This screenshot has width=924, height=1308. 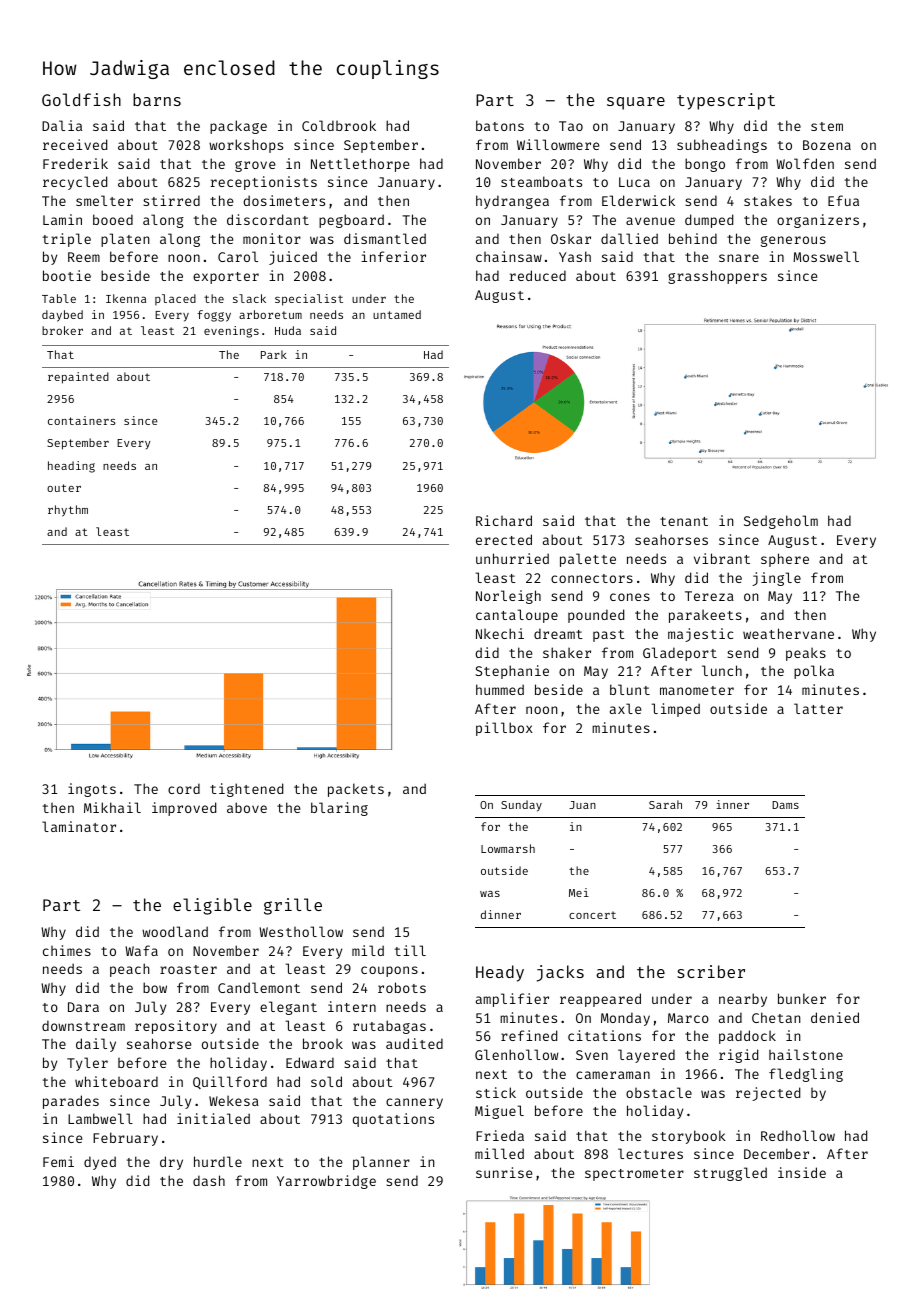 I want to click on inside, so click(x=802, y=1172).
